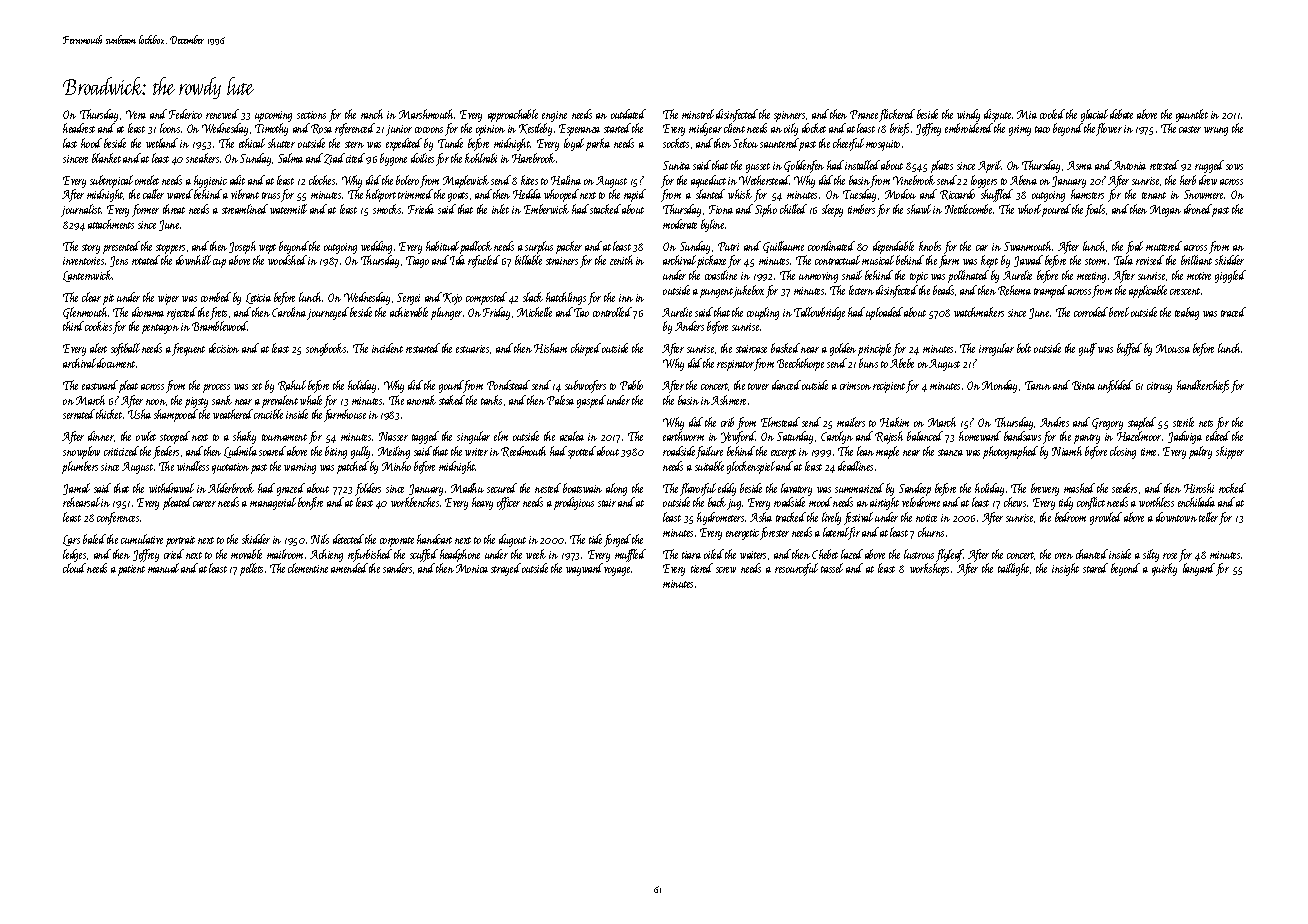 The width and height of the screenshot is (1308, 924). Describe the element at coordinates (1216, 131) in the screenshot. I see `wrung` at that location.
